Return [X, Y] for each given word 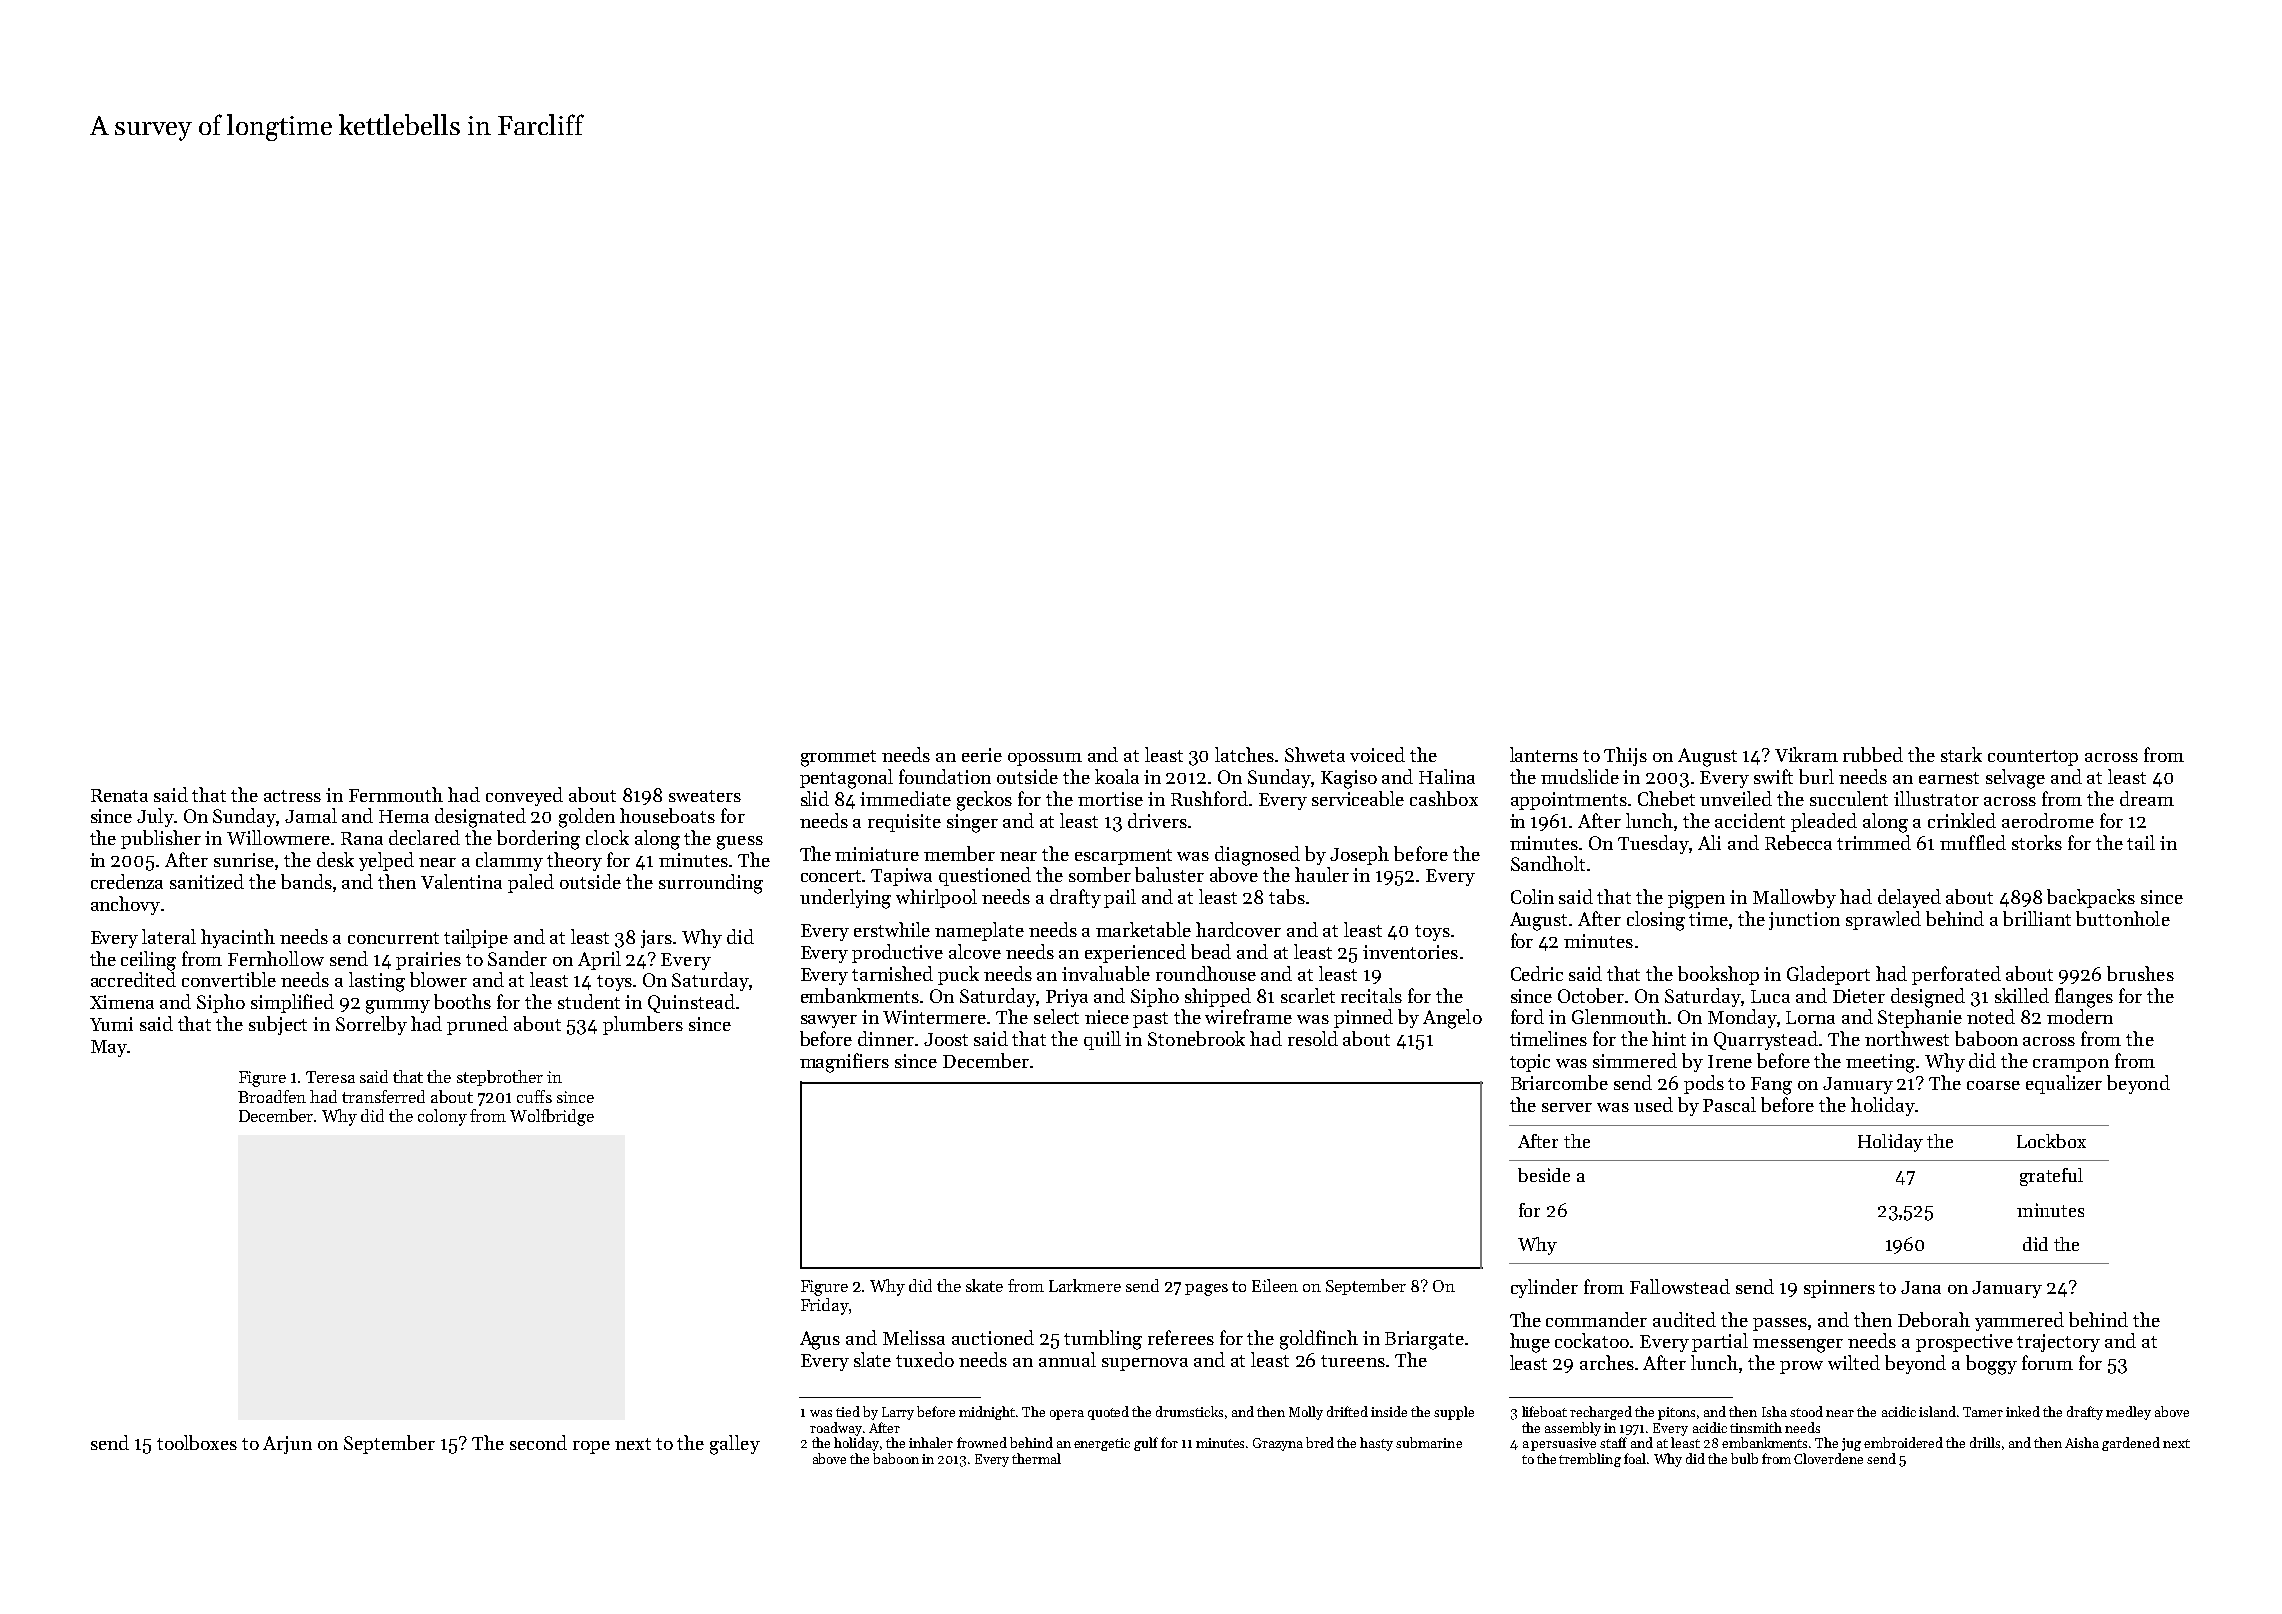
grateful [2051, 1177]
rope [591, 1447]
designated [480, 818]
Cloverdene [1828, 1458]
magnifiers [844, 1063]
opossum [1045, 759]
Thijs [1625, 756]
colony [442, 1117]
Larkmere [1085, 1285]
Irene [1730, 1061]
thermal [1036, 1458]
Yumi [111, 1024]
